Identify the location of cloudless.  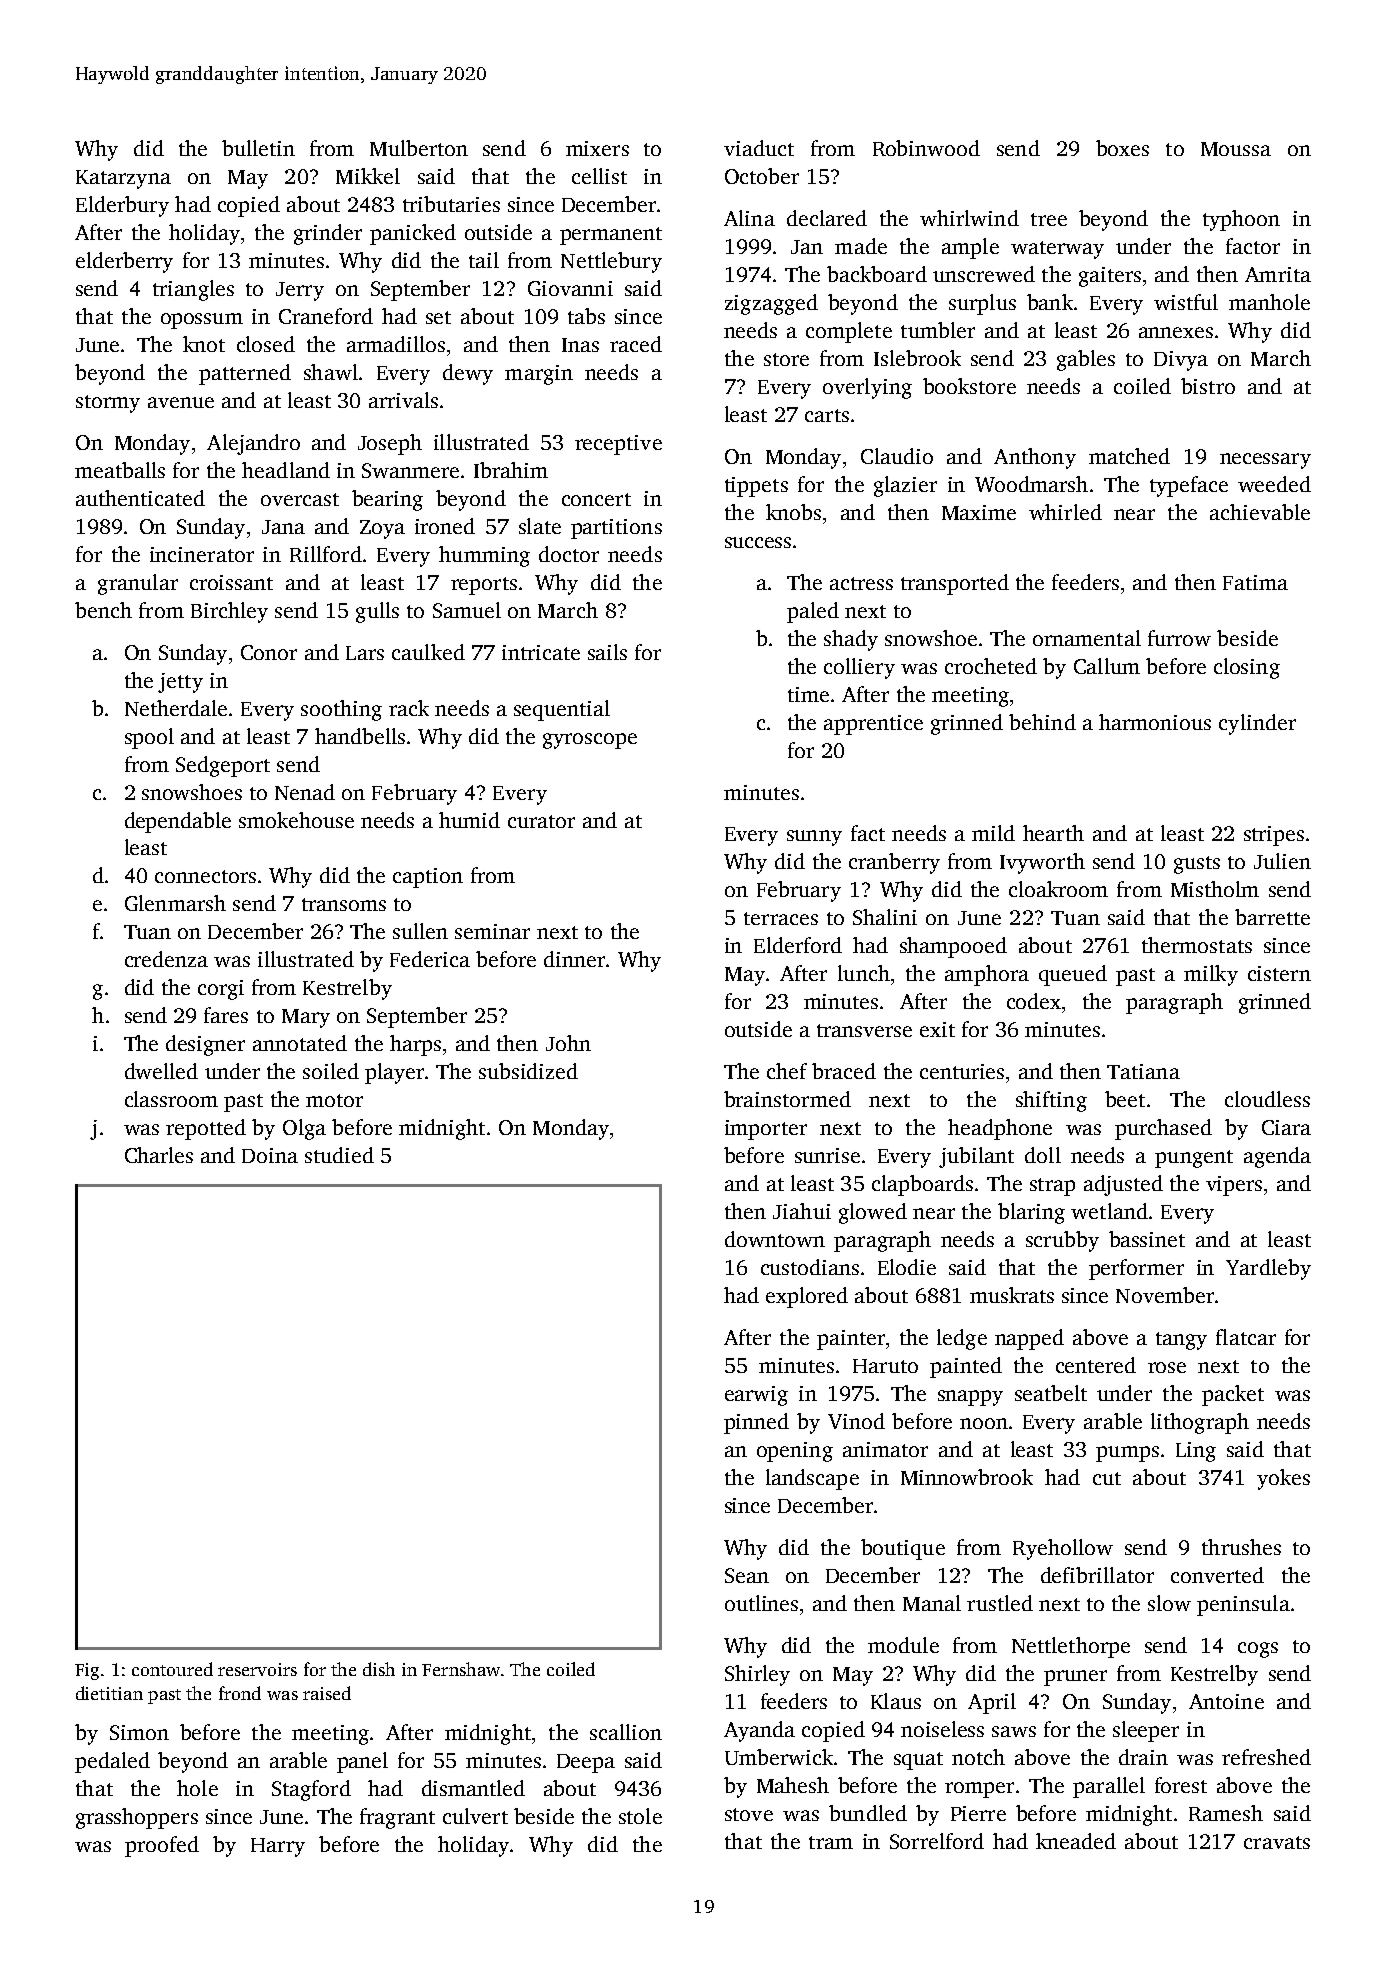
(1267, 1099).
